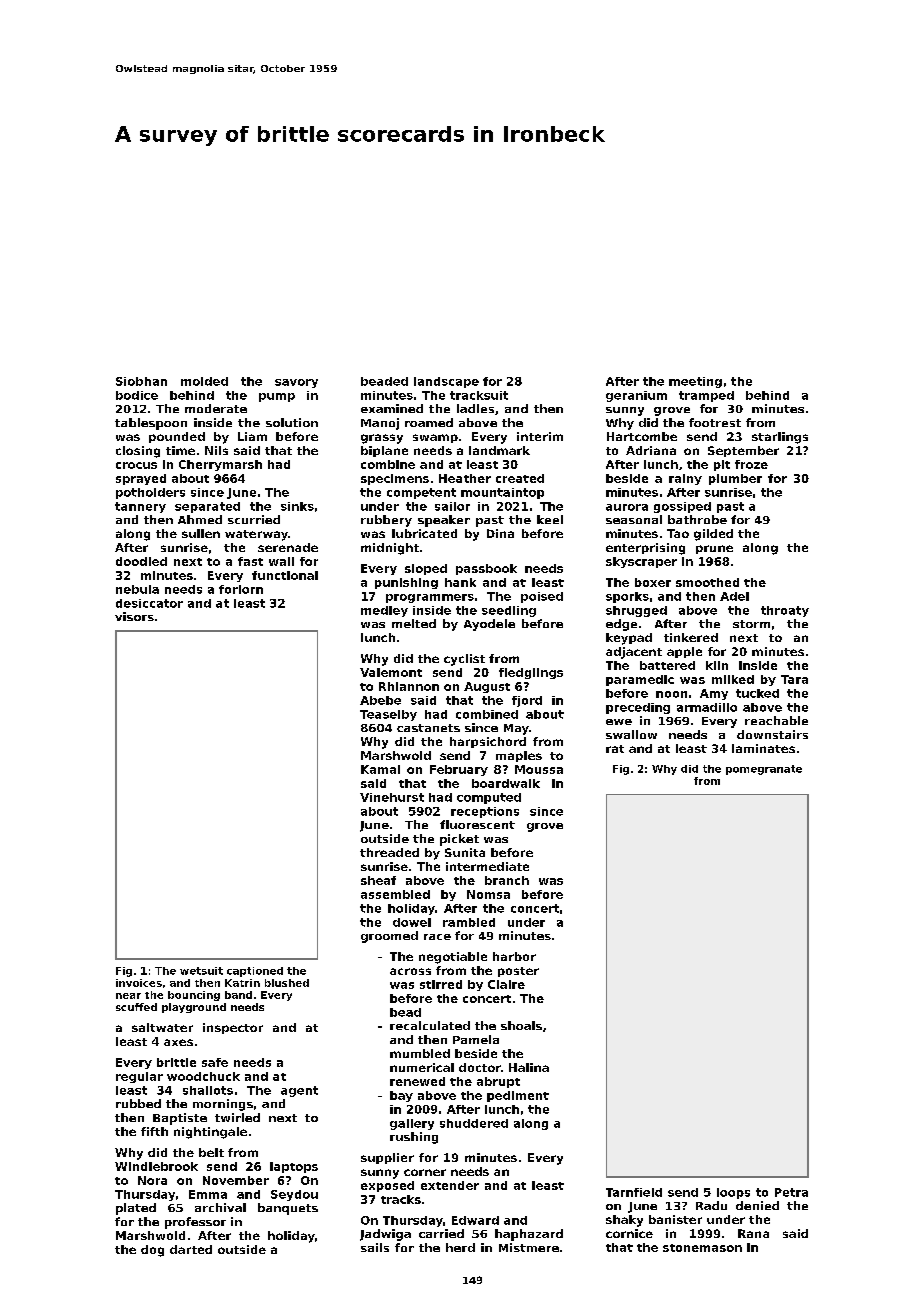 This image has height=1308, width=924. What do you see at coordinates (215, 1062) in the image?
I see `safe` at bounding box center [215, 1062].
